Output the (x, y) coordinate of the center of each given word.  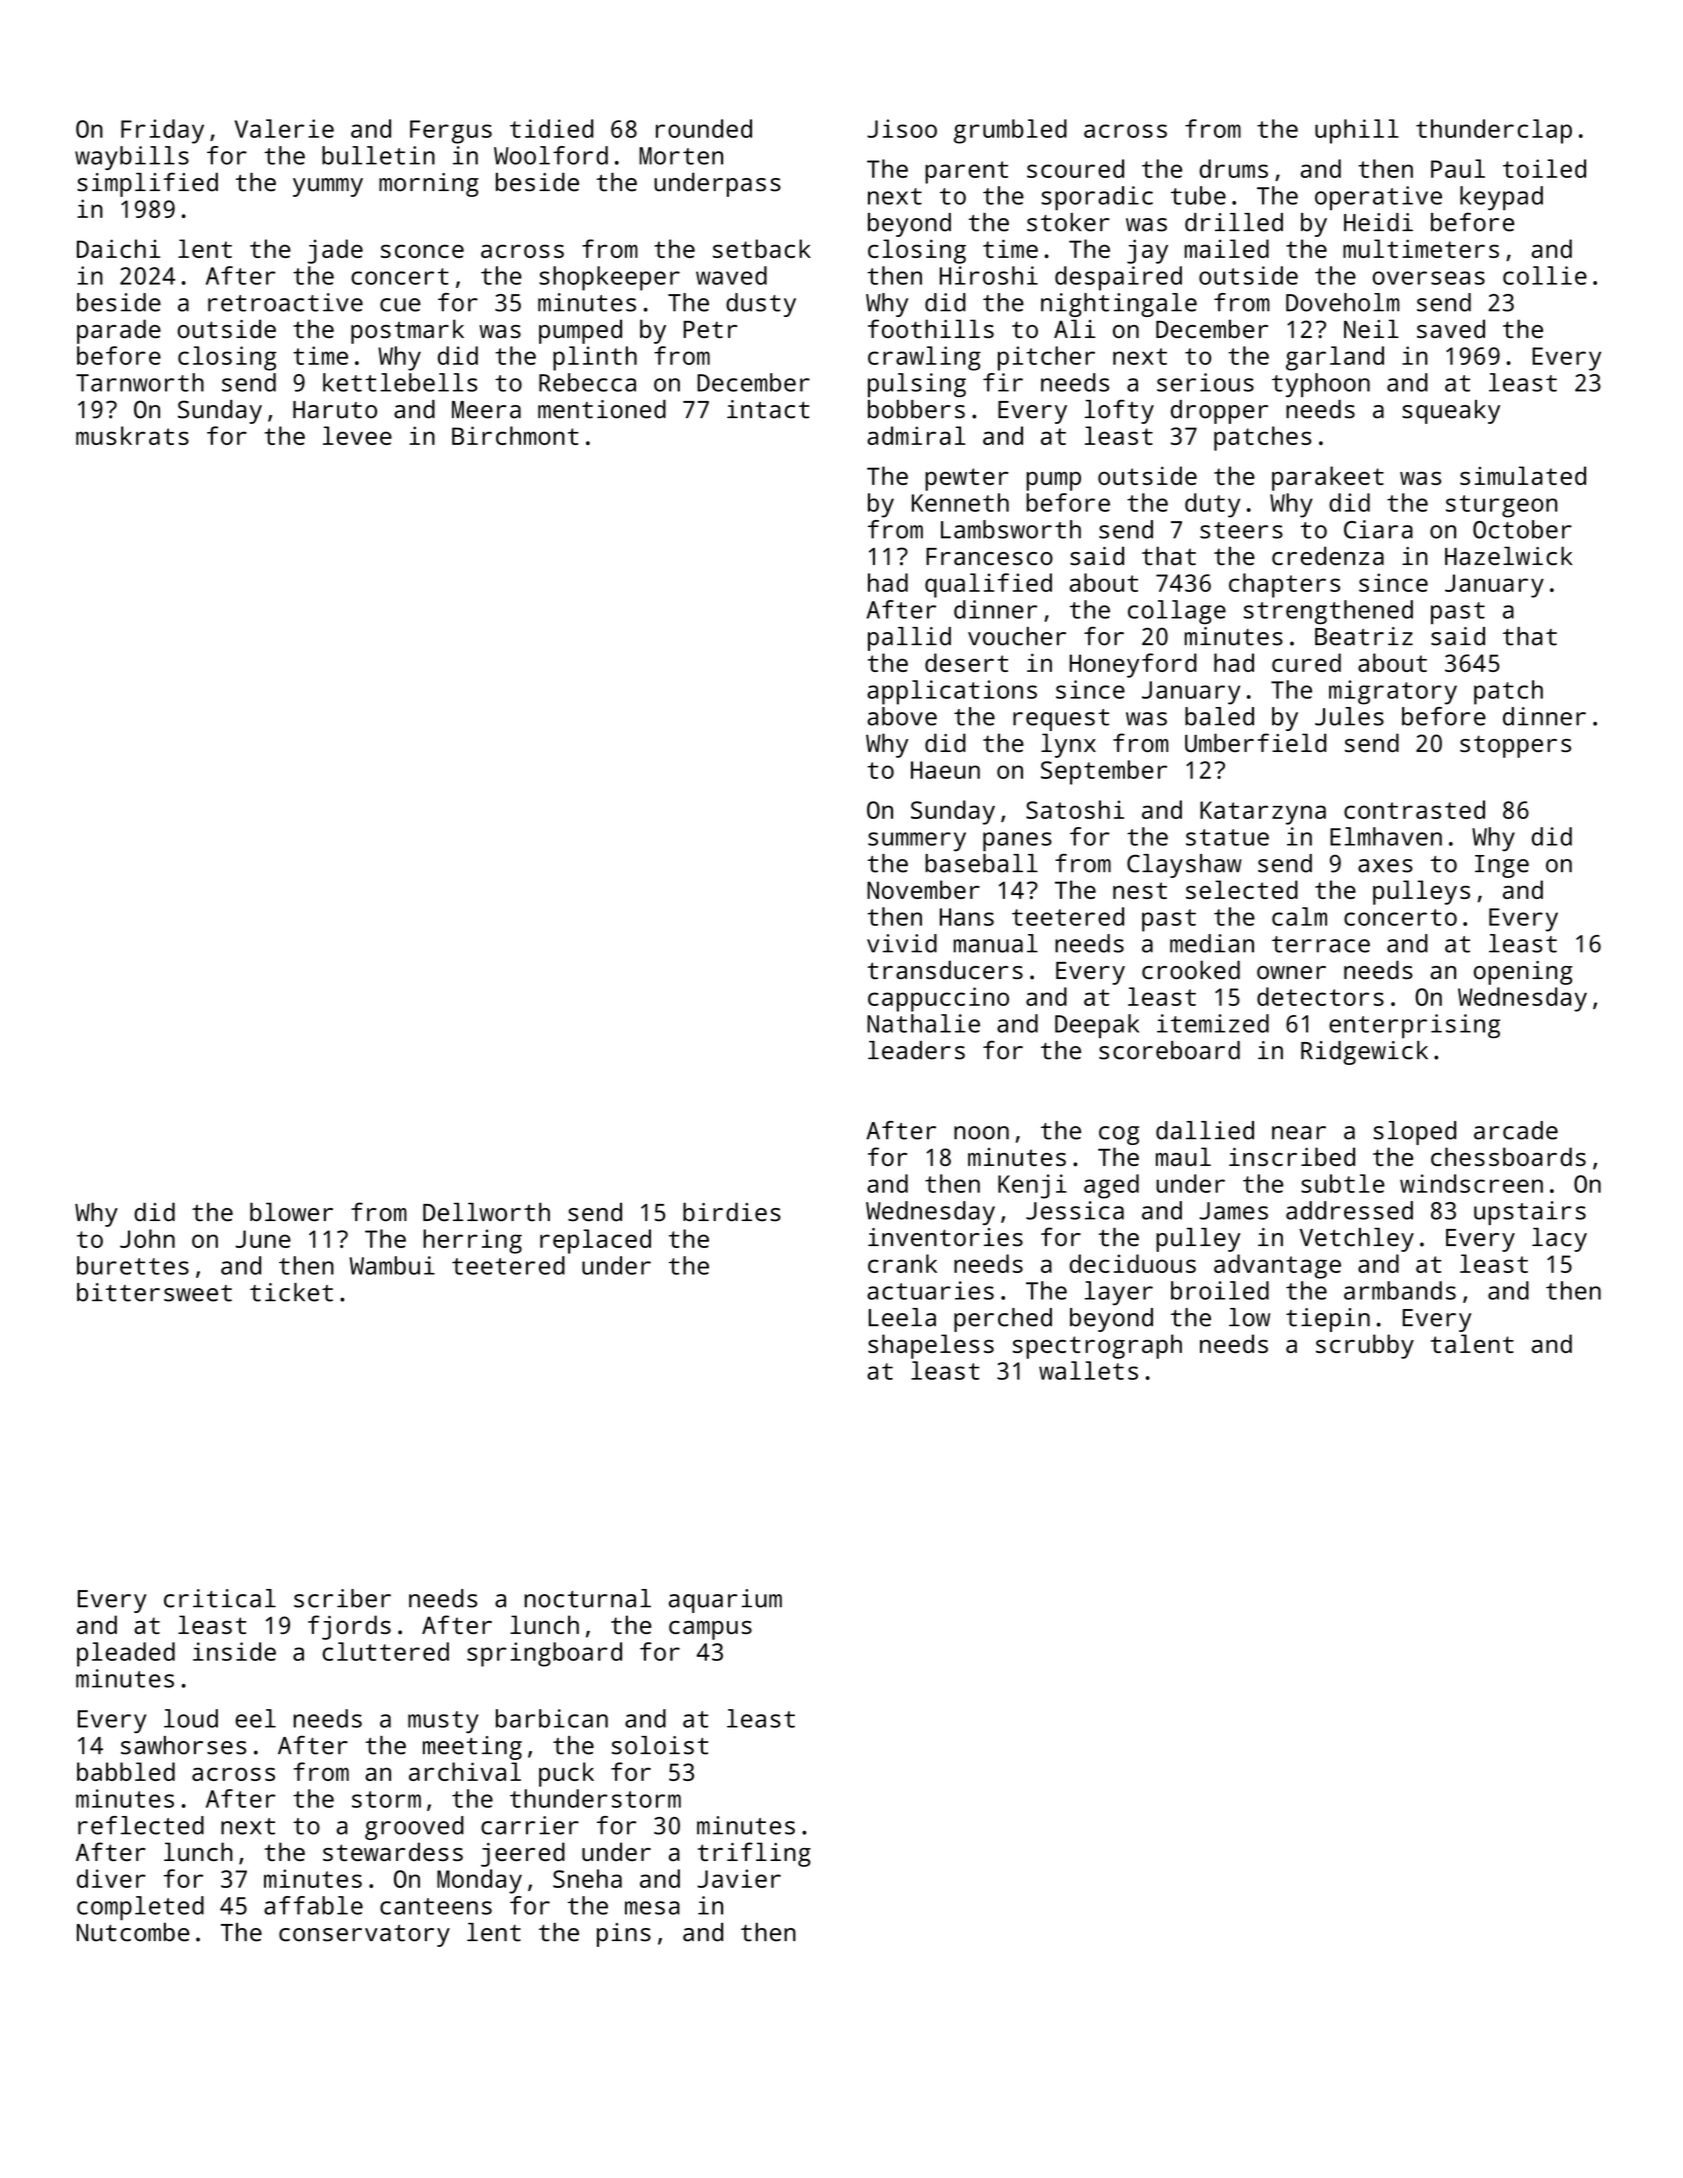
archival (465, 1771)
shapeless (931, 1346)
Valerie (284, 128)
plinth (595, 358)
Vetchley (1357, 1240)
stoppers (1515, 746)
